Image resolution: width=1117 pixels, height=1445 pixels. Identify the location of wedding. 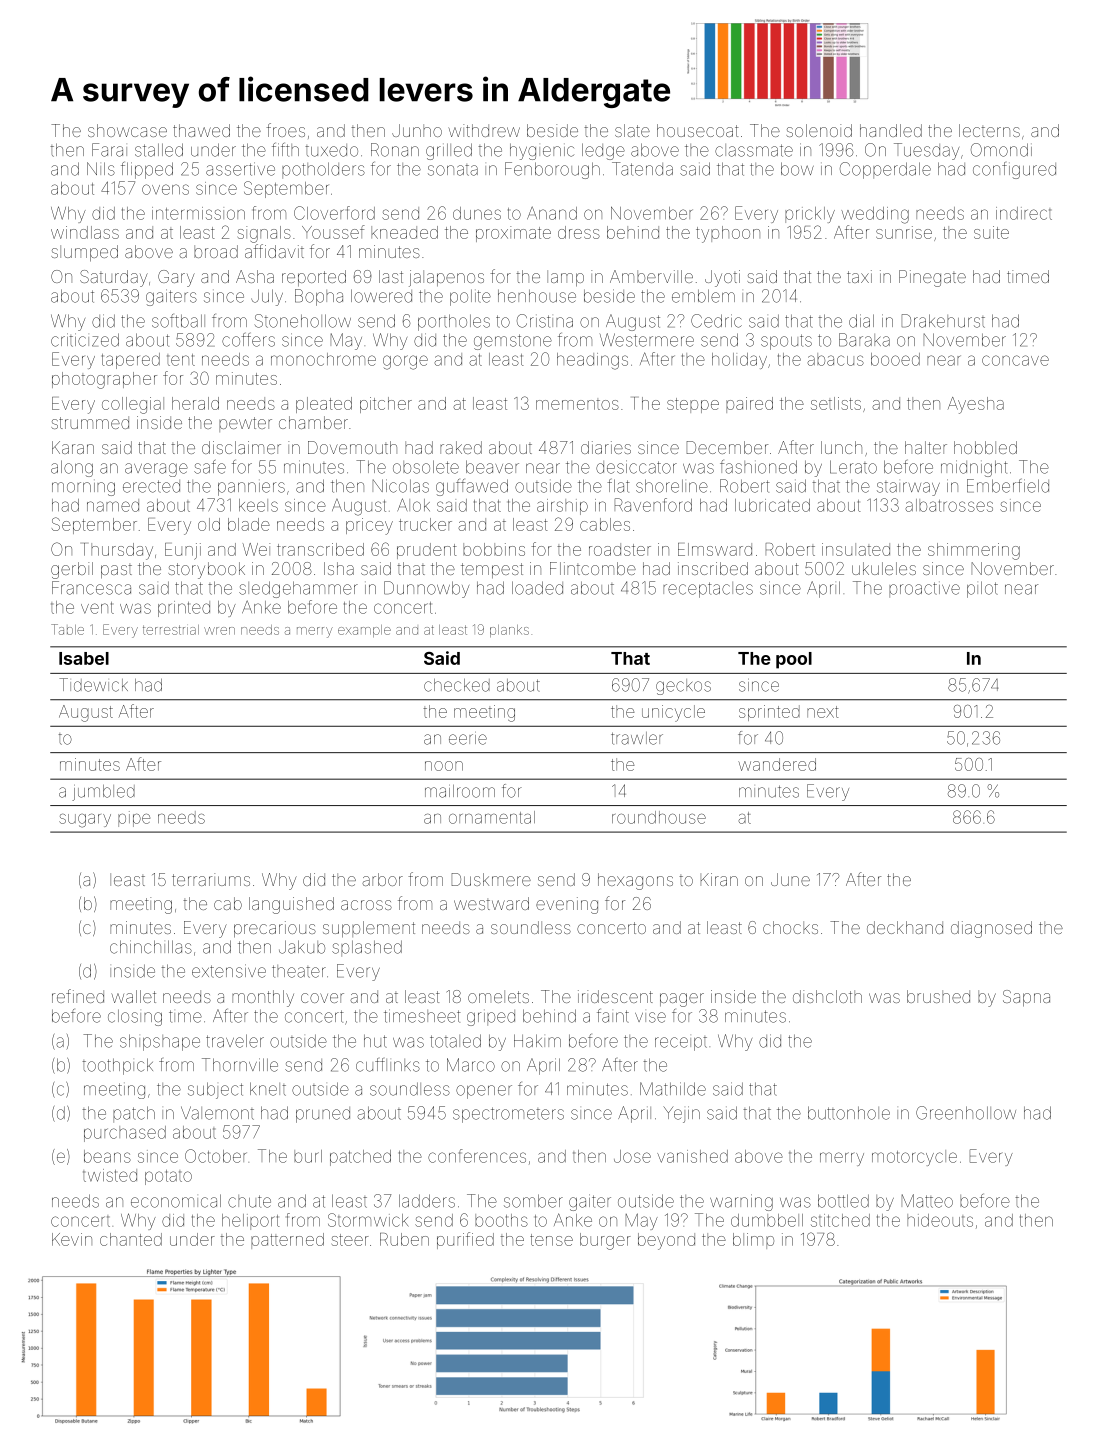
(875, 215).
